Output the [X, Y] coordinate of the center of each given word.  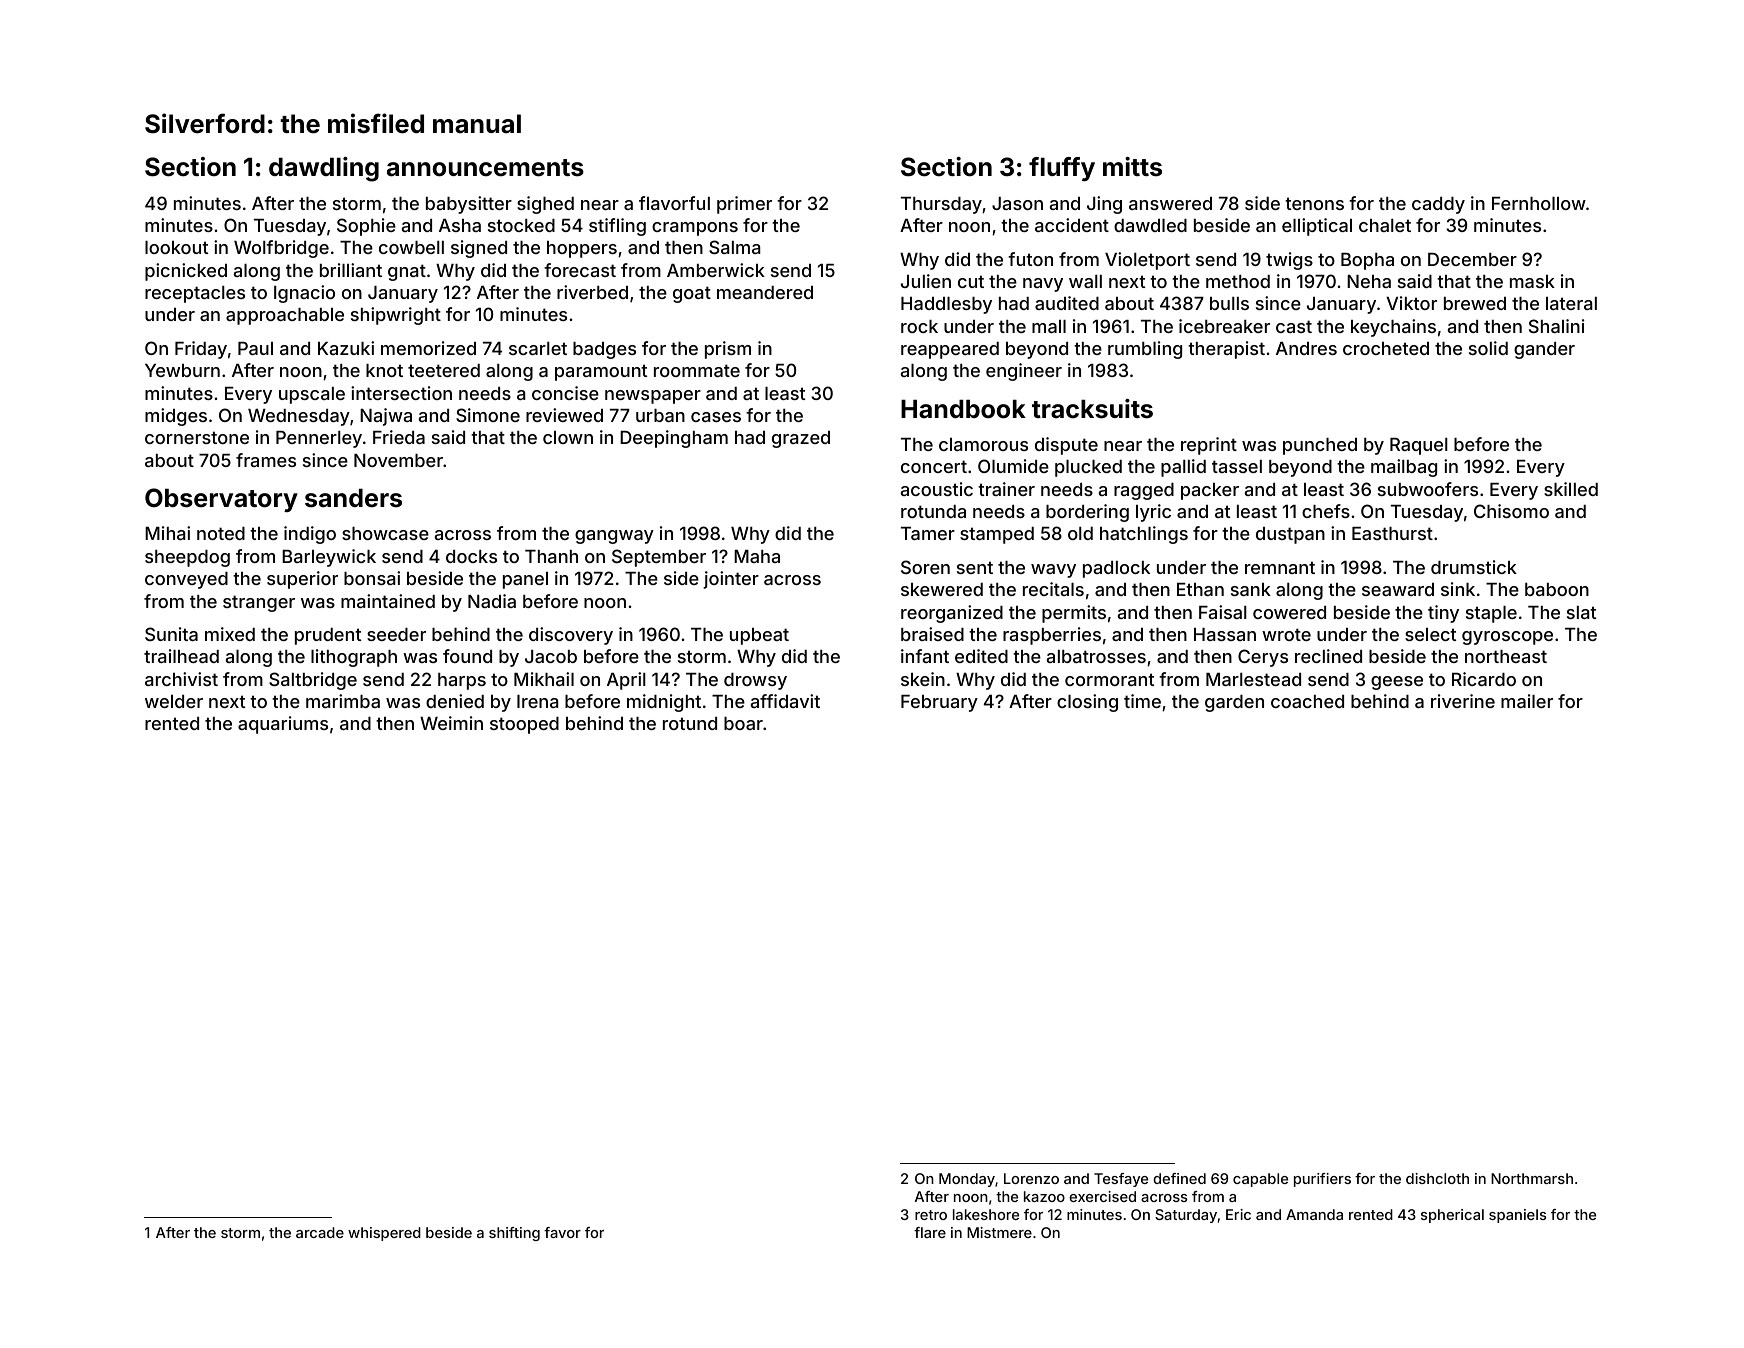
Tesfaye [1121, 1180]
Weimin [451, 723]
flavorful [674, 203]
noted [221, 533]
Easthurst [1392, 533]
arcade [320, 1232]
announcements [485, 168]
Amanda [1314, 1214]
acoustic [937, 489]
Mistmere [999, 1232]
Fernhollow [1539, 203]
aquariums [283, 725]
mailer [1527, 701]
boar [743, 723]
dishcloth [1437, 1178]
